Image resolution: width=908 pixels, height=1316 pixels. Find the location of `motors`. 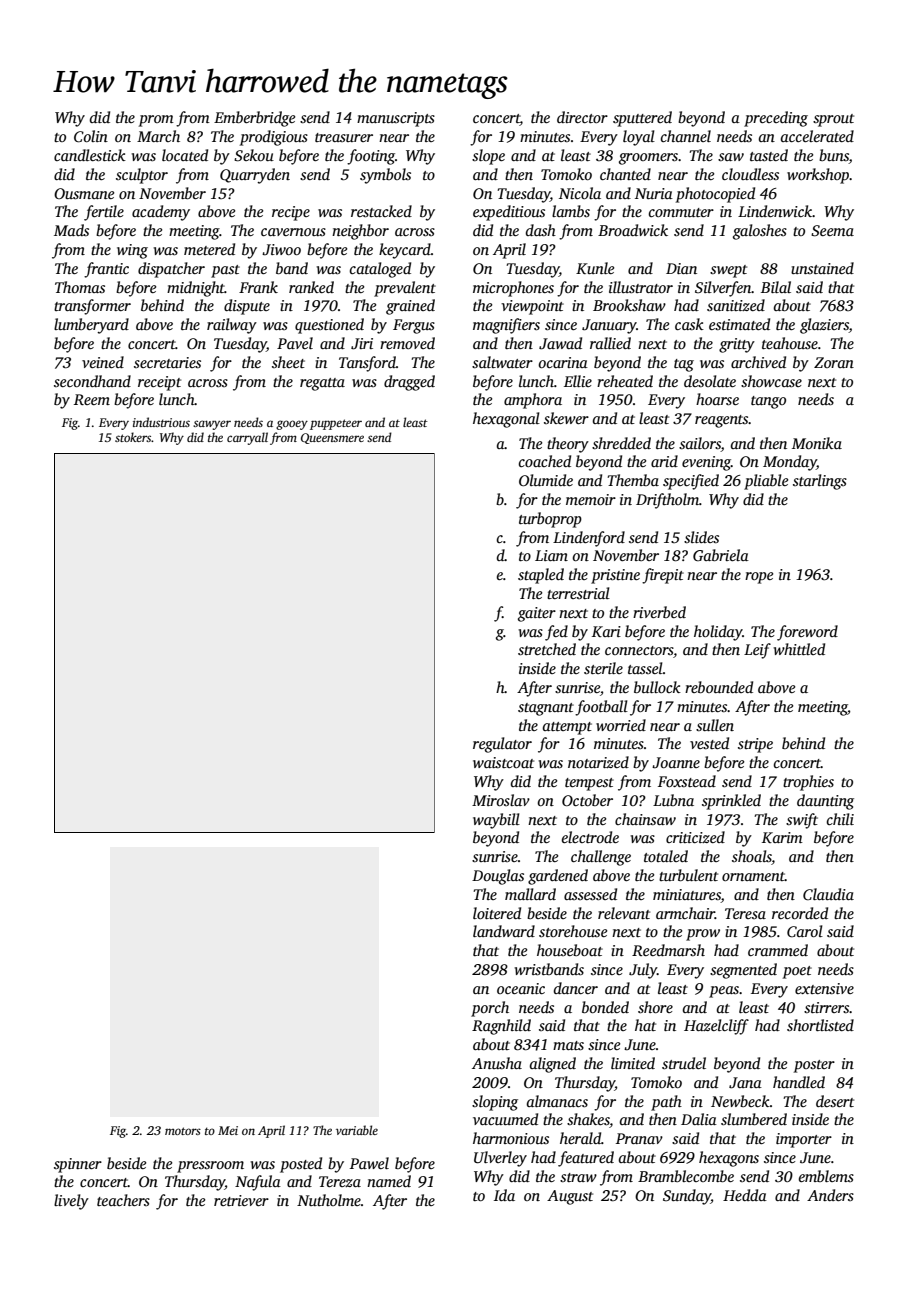

motors is located at coordinates (183, 1131).
